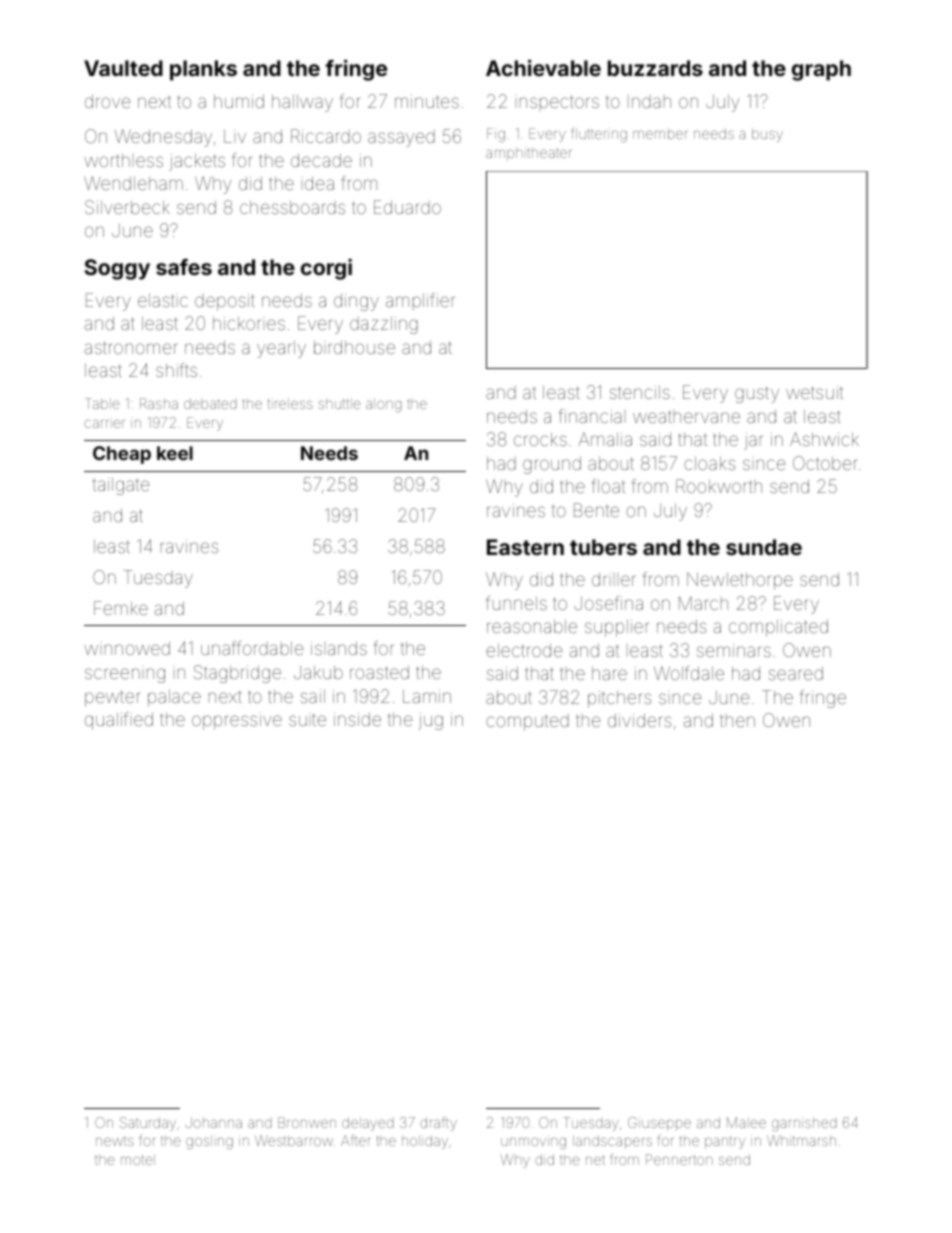 Image resolution: width=952 pixels, height=1233 pixels. I want to click on planks, so click(203, 70).
